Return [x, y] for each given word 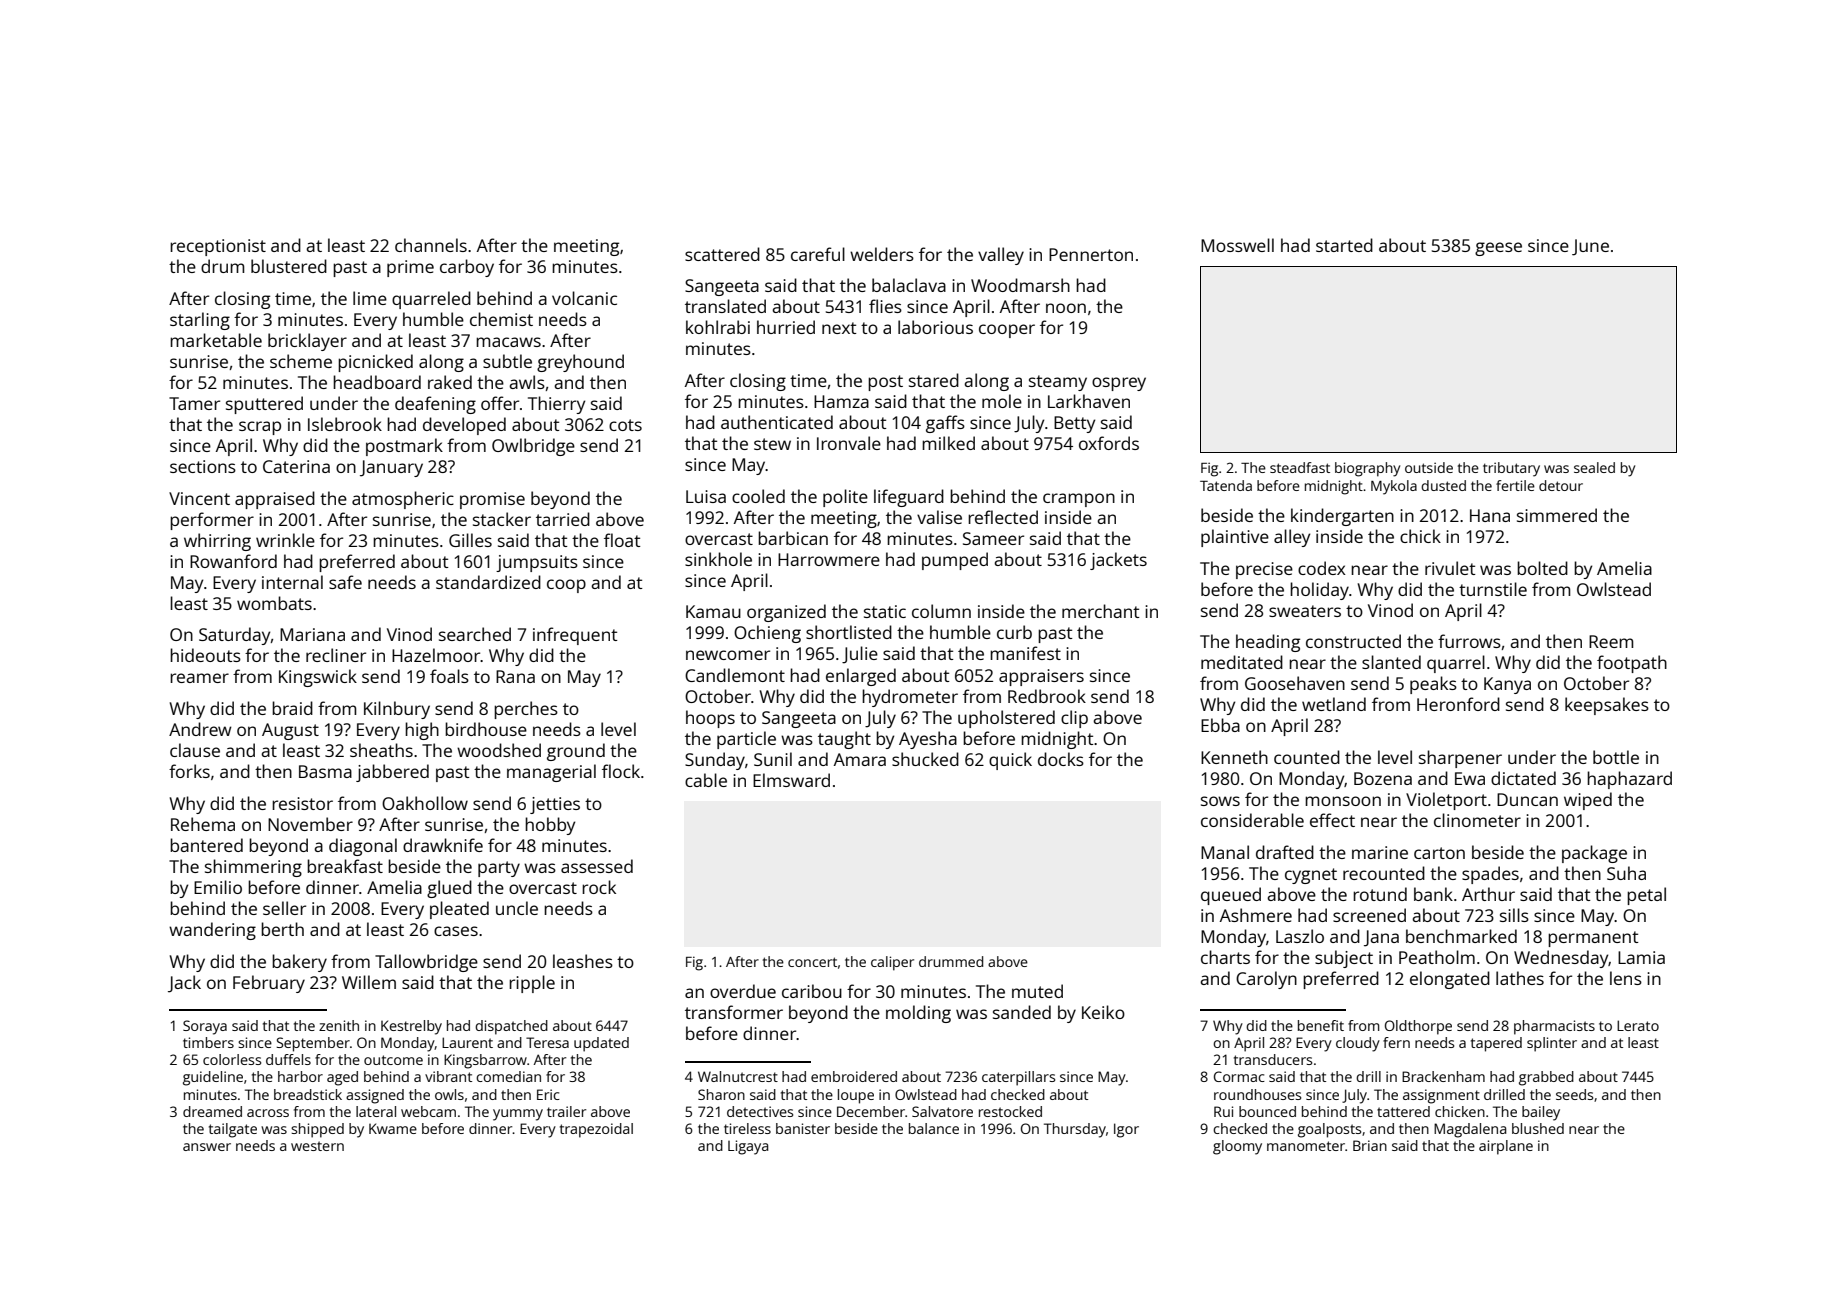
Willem [369, 982]
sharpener [1460, 759]
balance [934, 1128]
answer [207, 1147]
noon [1066, 308]
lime [370, 298]
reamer [199, 678]
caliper [892, 963]
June [1590, 247]
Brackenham [1443, 1076]
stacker [502, 519]
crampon [1079, 500]
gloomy [1237, 1147]
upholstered [1006, 719]
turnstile [1493, 589]
